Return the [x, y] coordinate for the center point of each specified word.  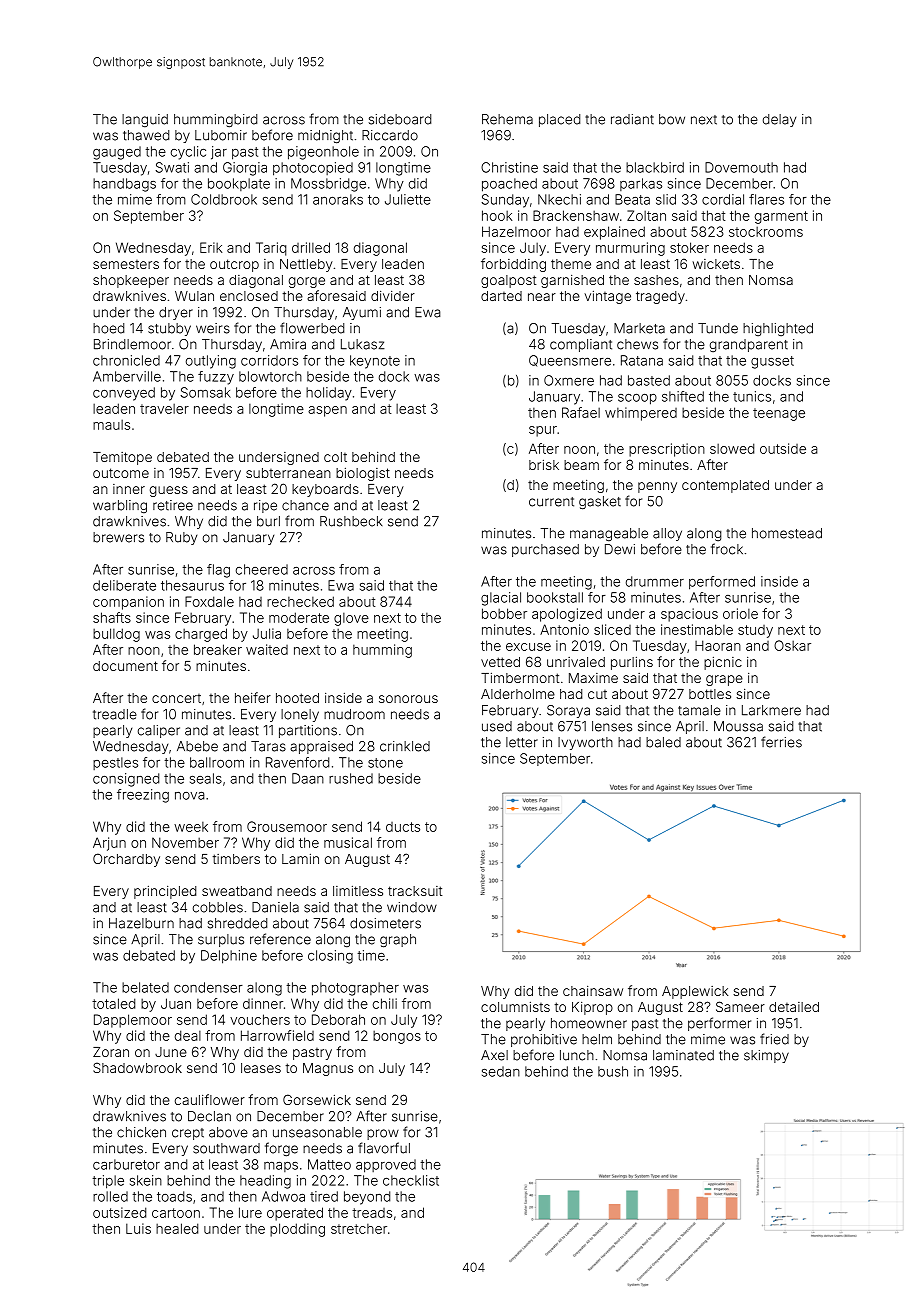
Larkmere [771, 710]
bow [672, 119]
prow [383, 1134]
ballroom [217, 762]
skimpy [766, 1056]
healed [177, 1228]
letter [522, 742]
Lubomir [221, 135]
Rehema [507, 119]
